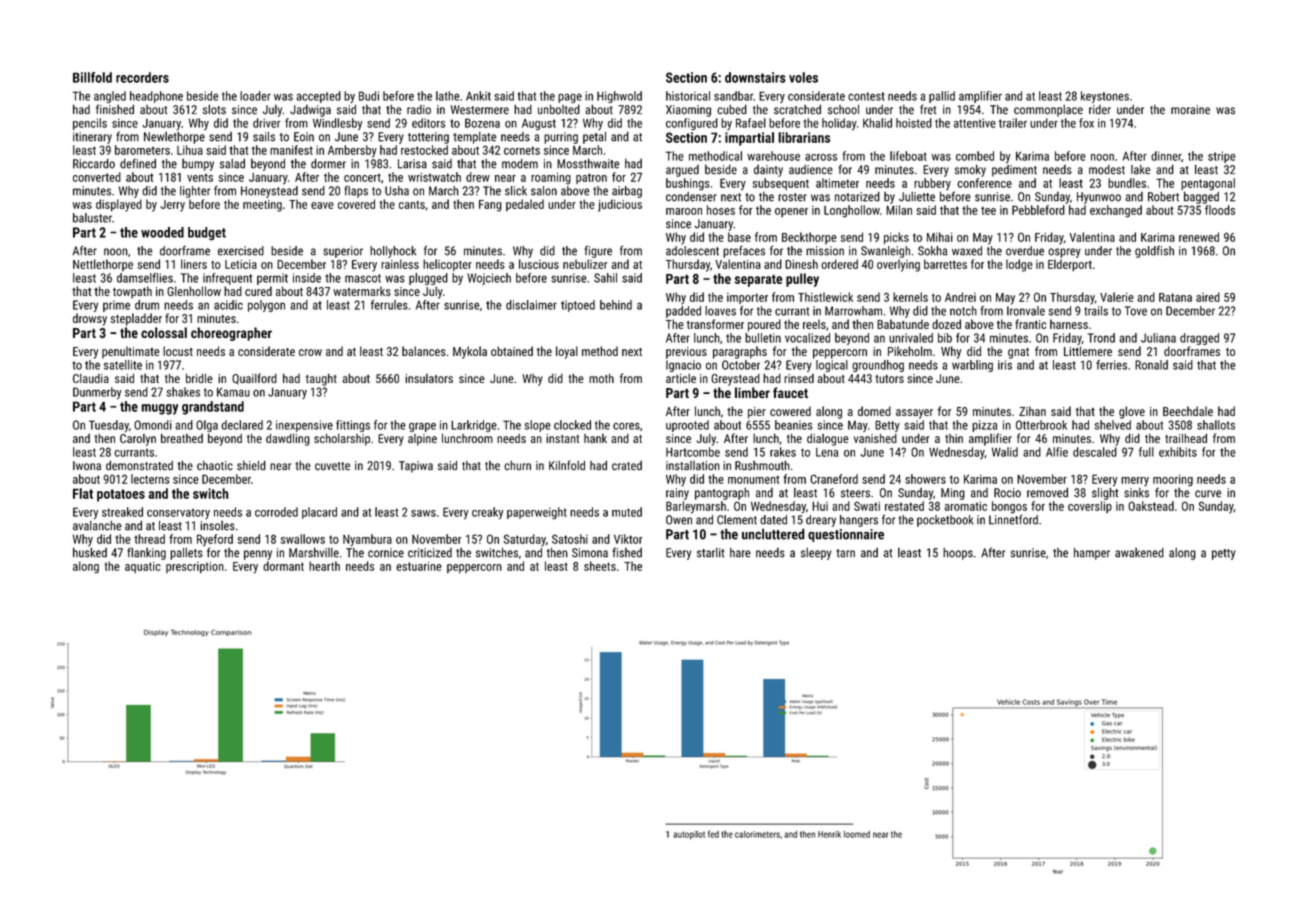  What do you see at coordinates (857, 834) in the page?
I see `loomed` at bounding box center [857, 834].
